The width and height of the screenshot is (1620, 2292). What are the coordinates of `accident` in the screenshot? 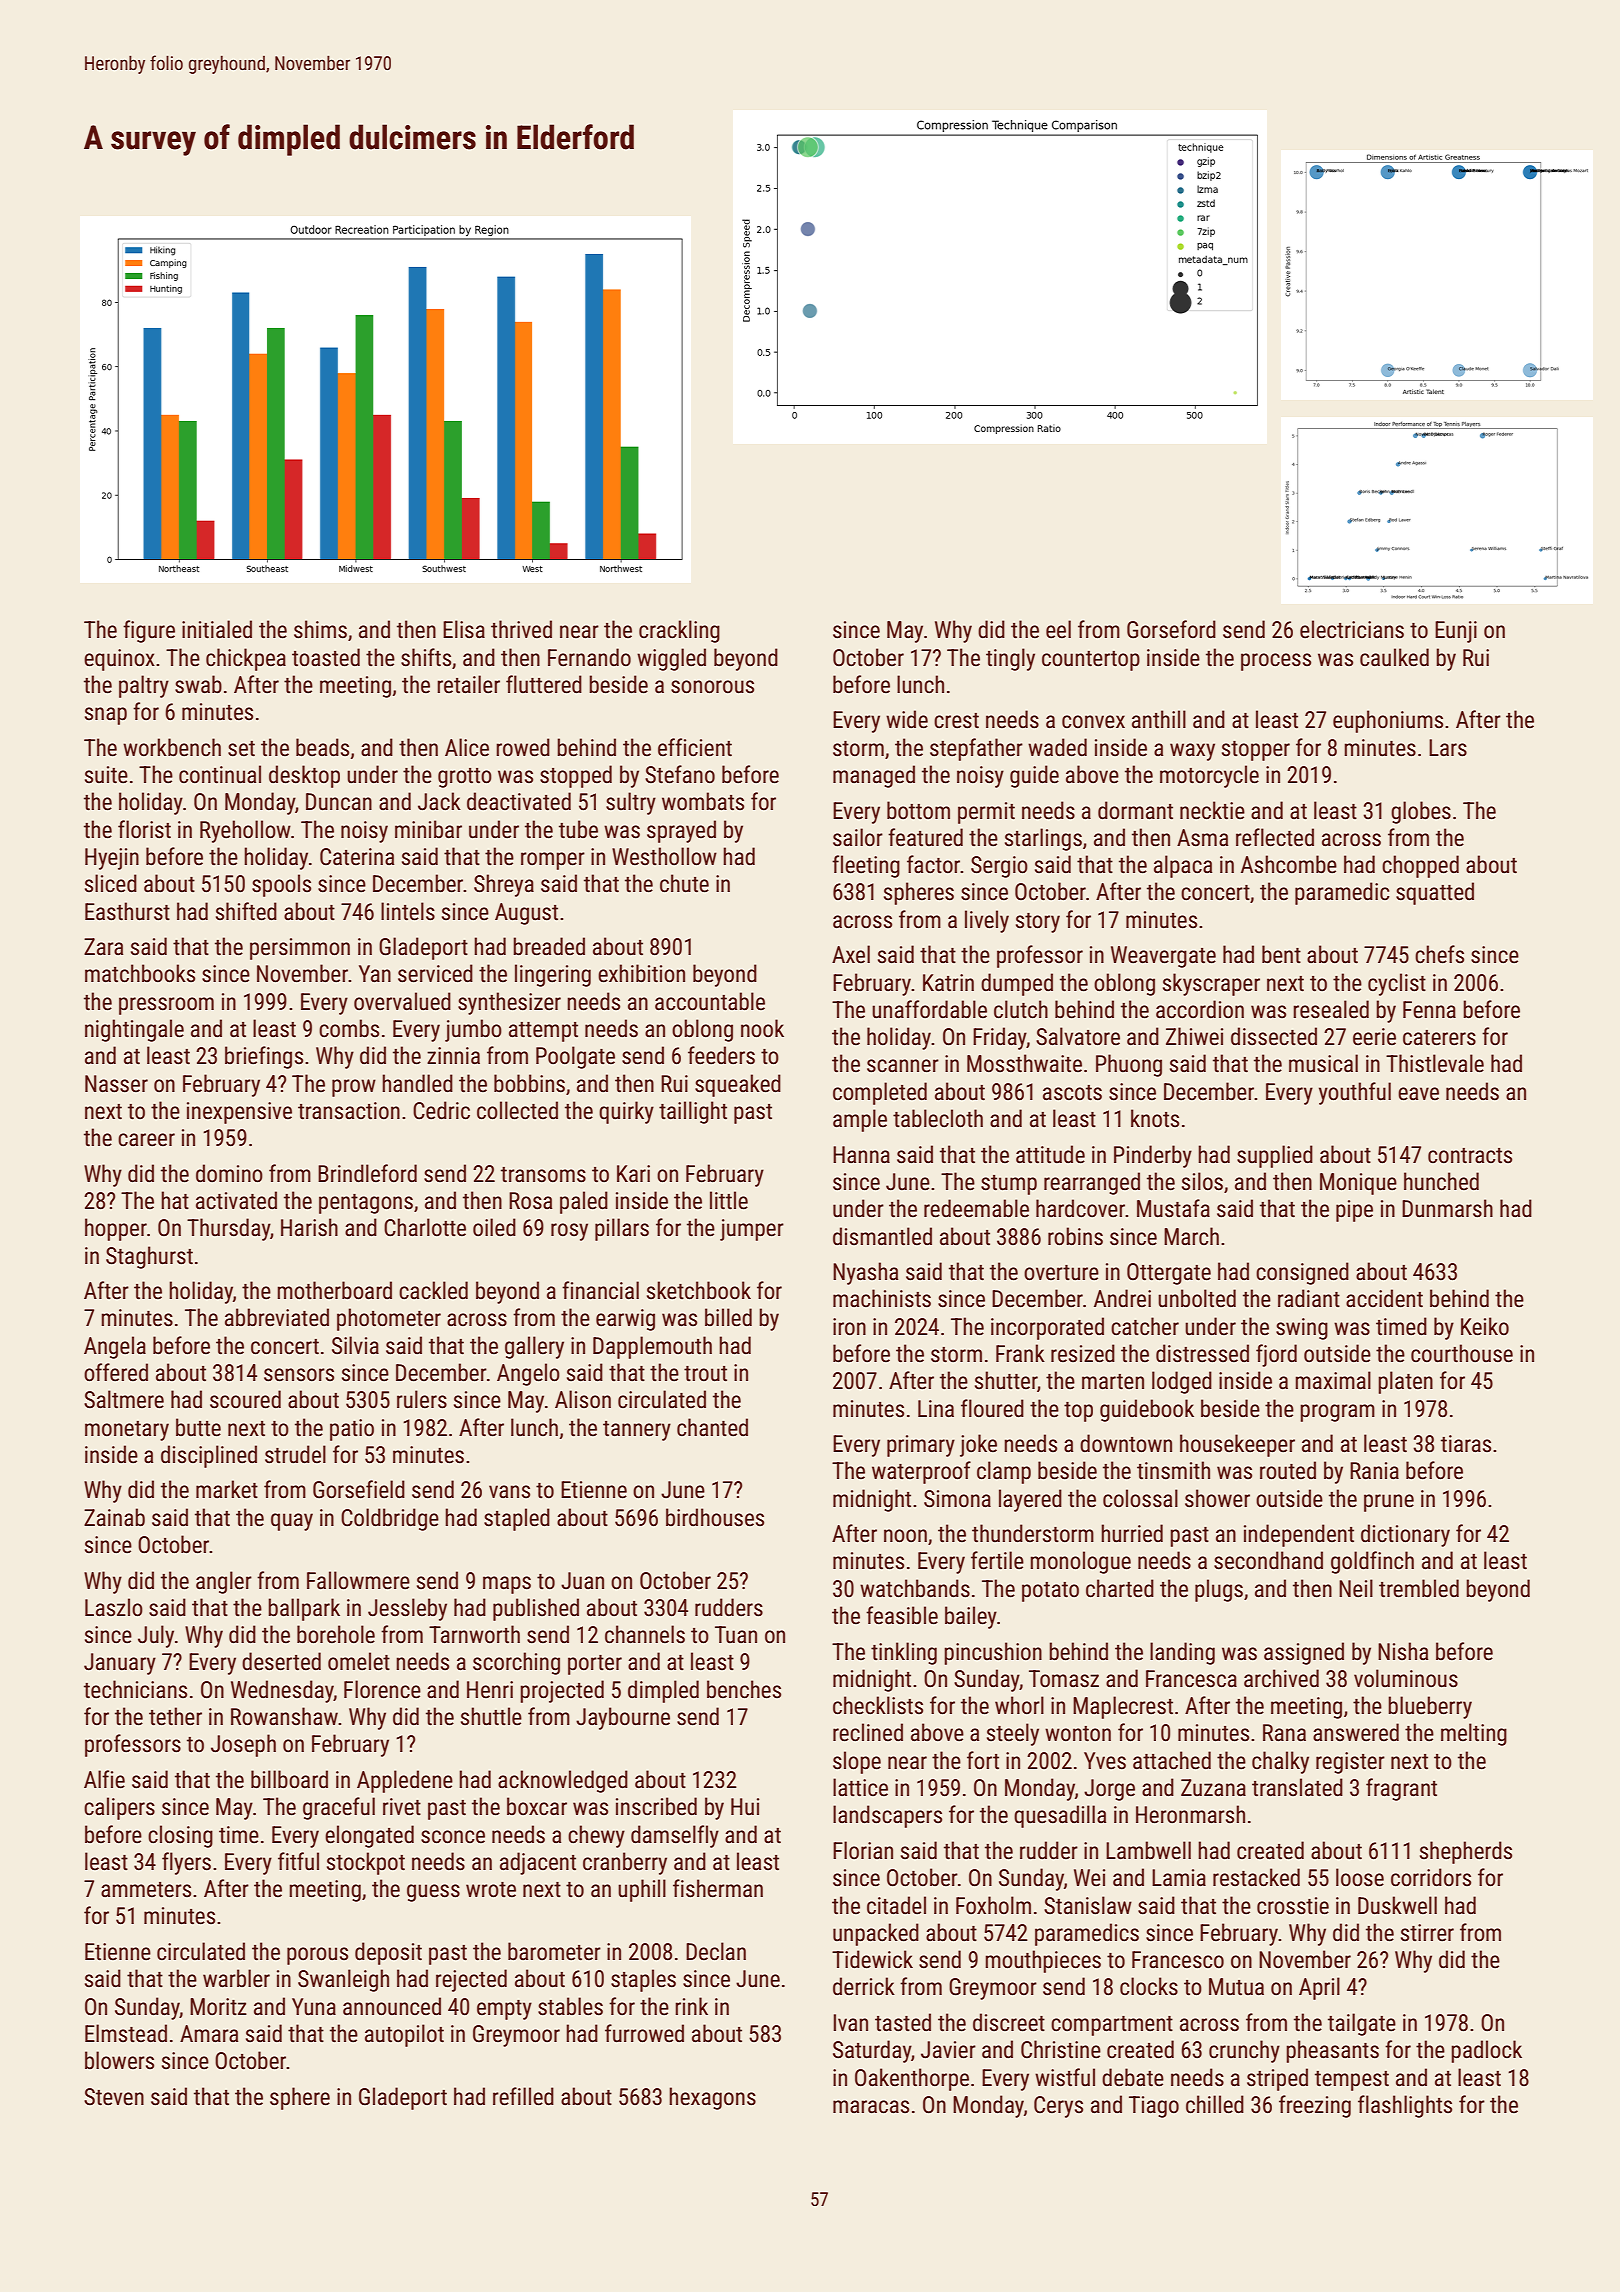 It's located at (1384, 1298).
